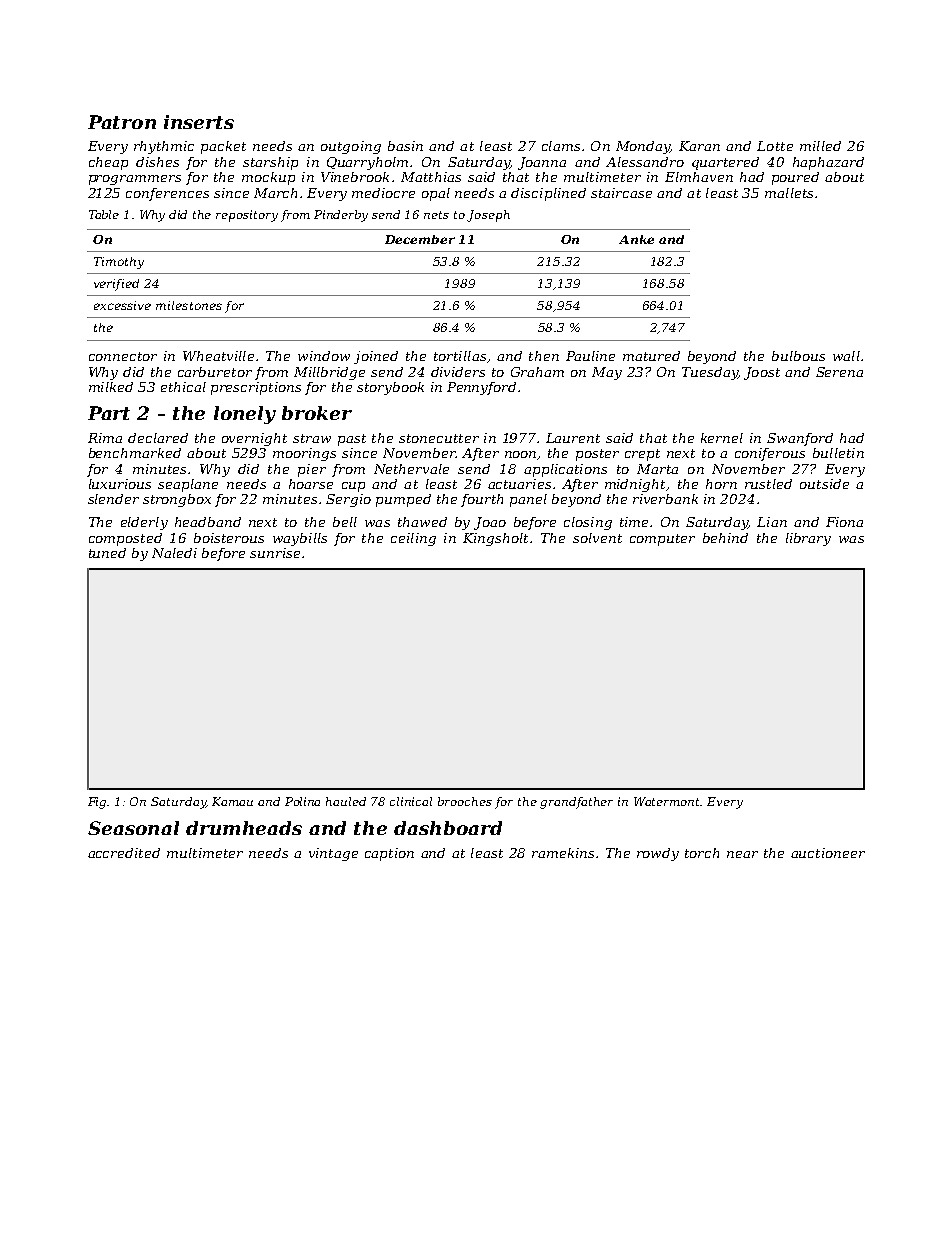  I want to click on behind, so click(725, 538).
